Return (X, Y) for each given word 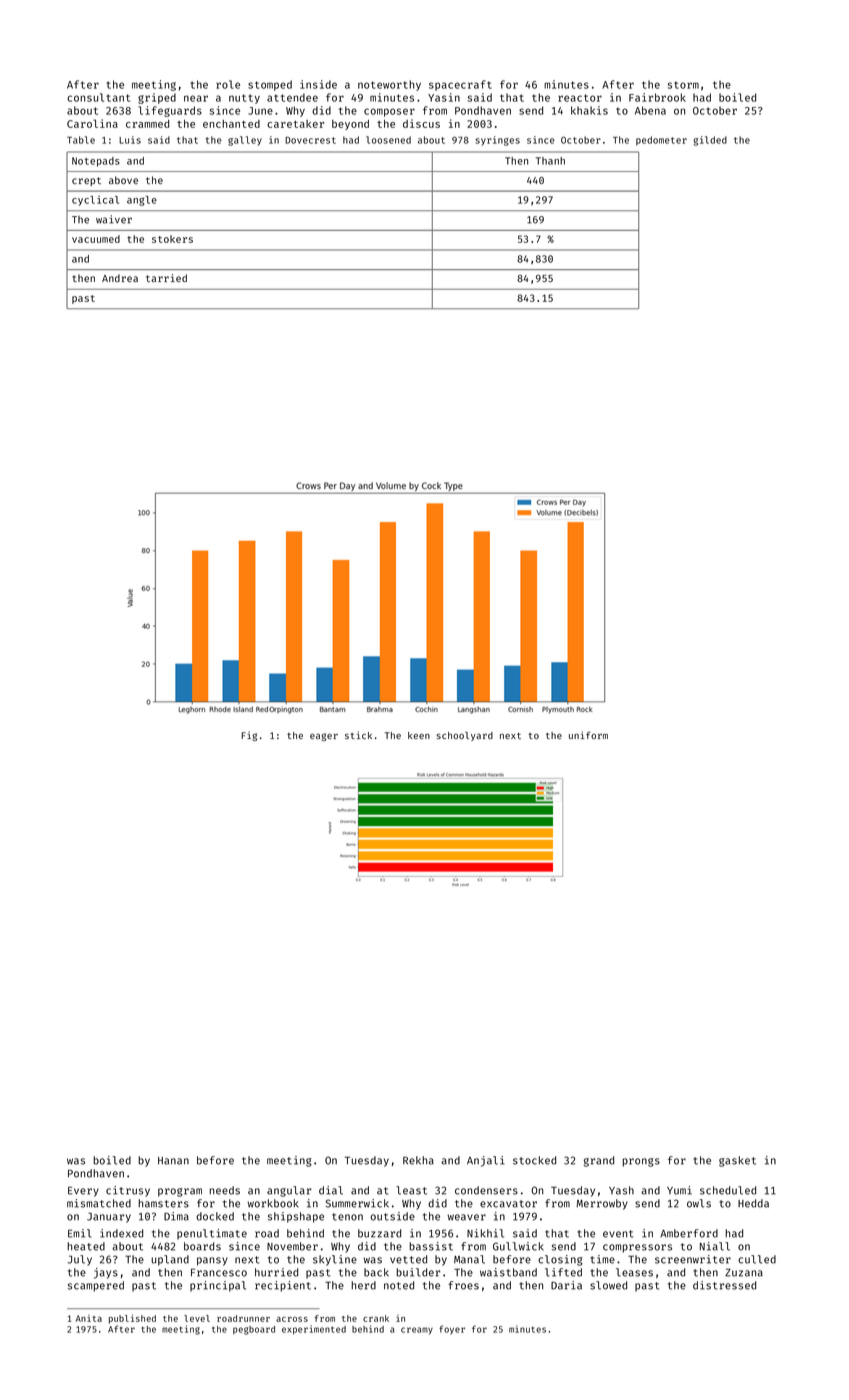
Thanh (550, 161)
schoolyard (464, 736)
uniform (588, 735)
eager (324, 737)
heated (86, 1246)
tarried (166, 278)
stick (358, 735)
